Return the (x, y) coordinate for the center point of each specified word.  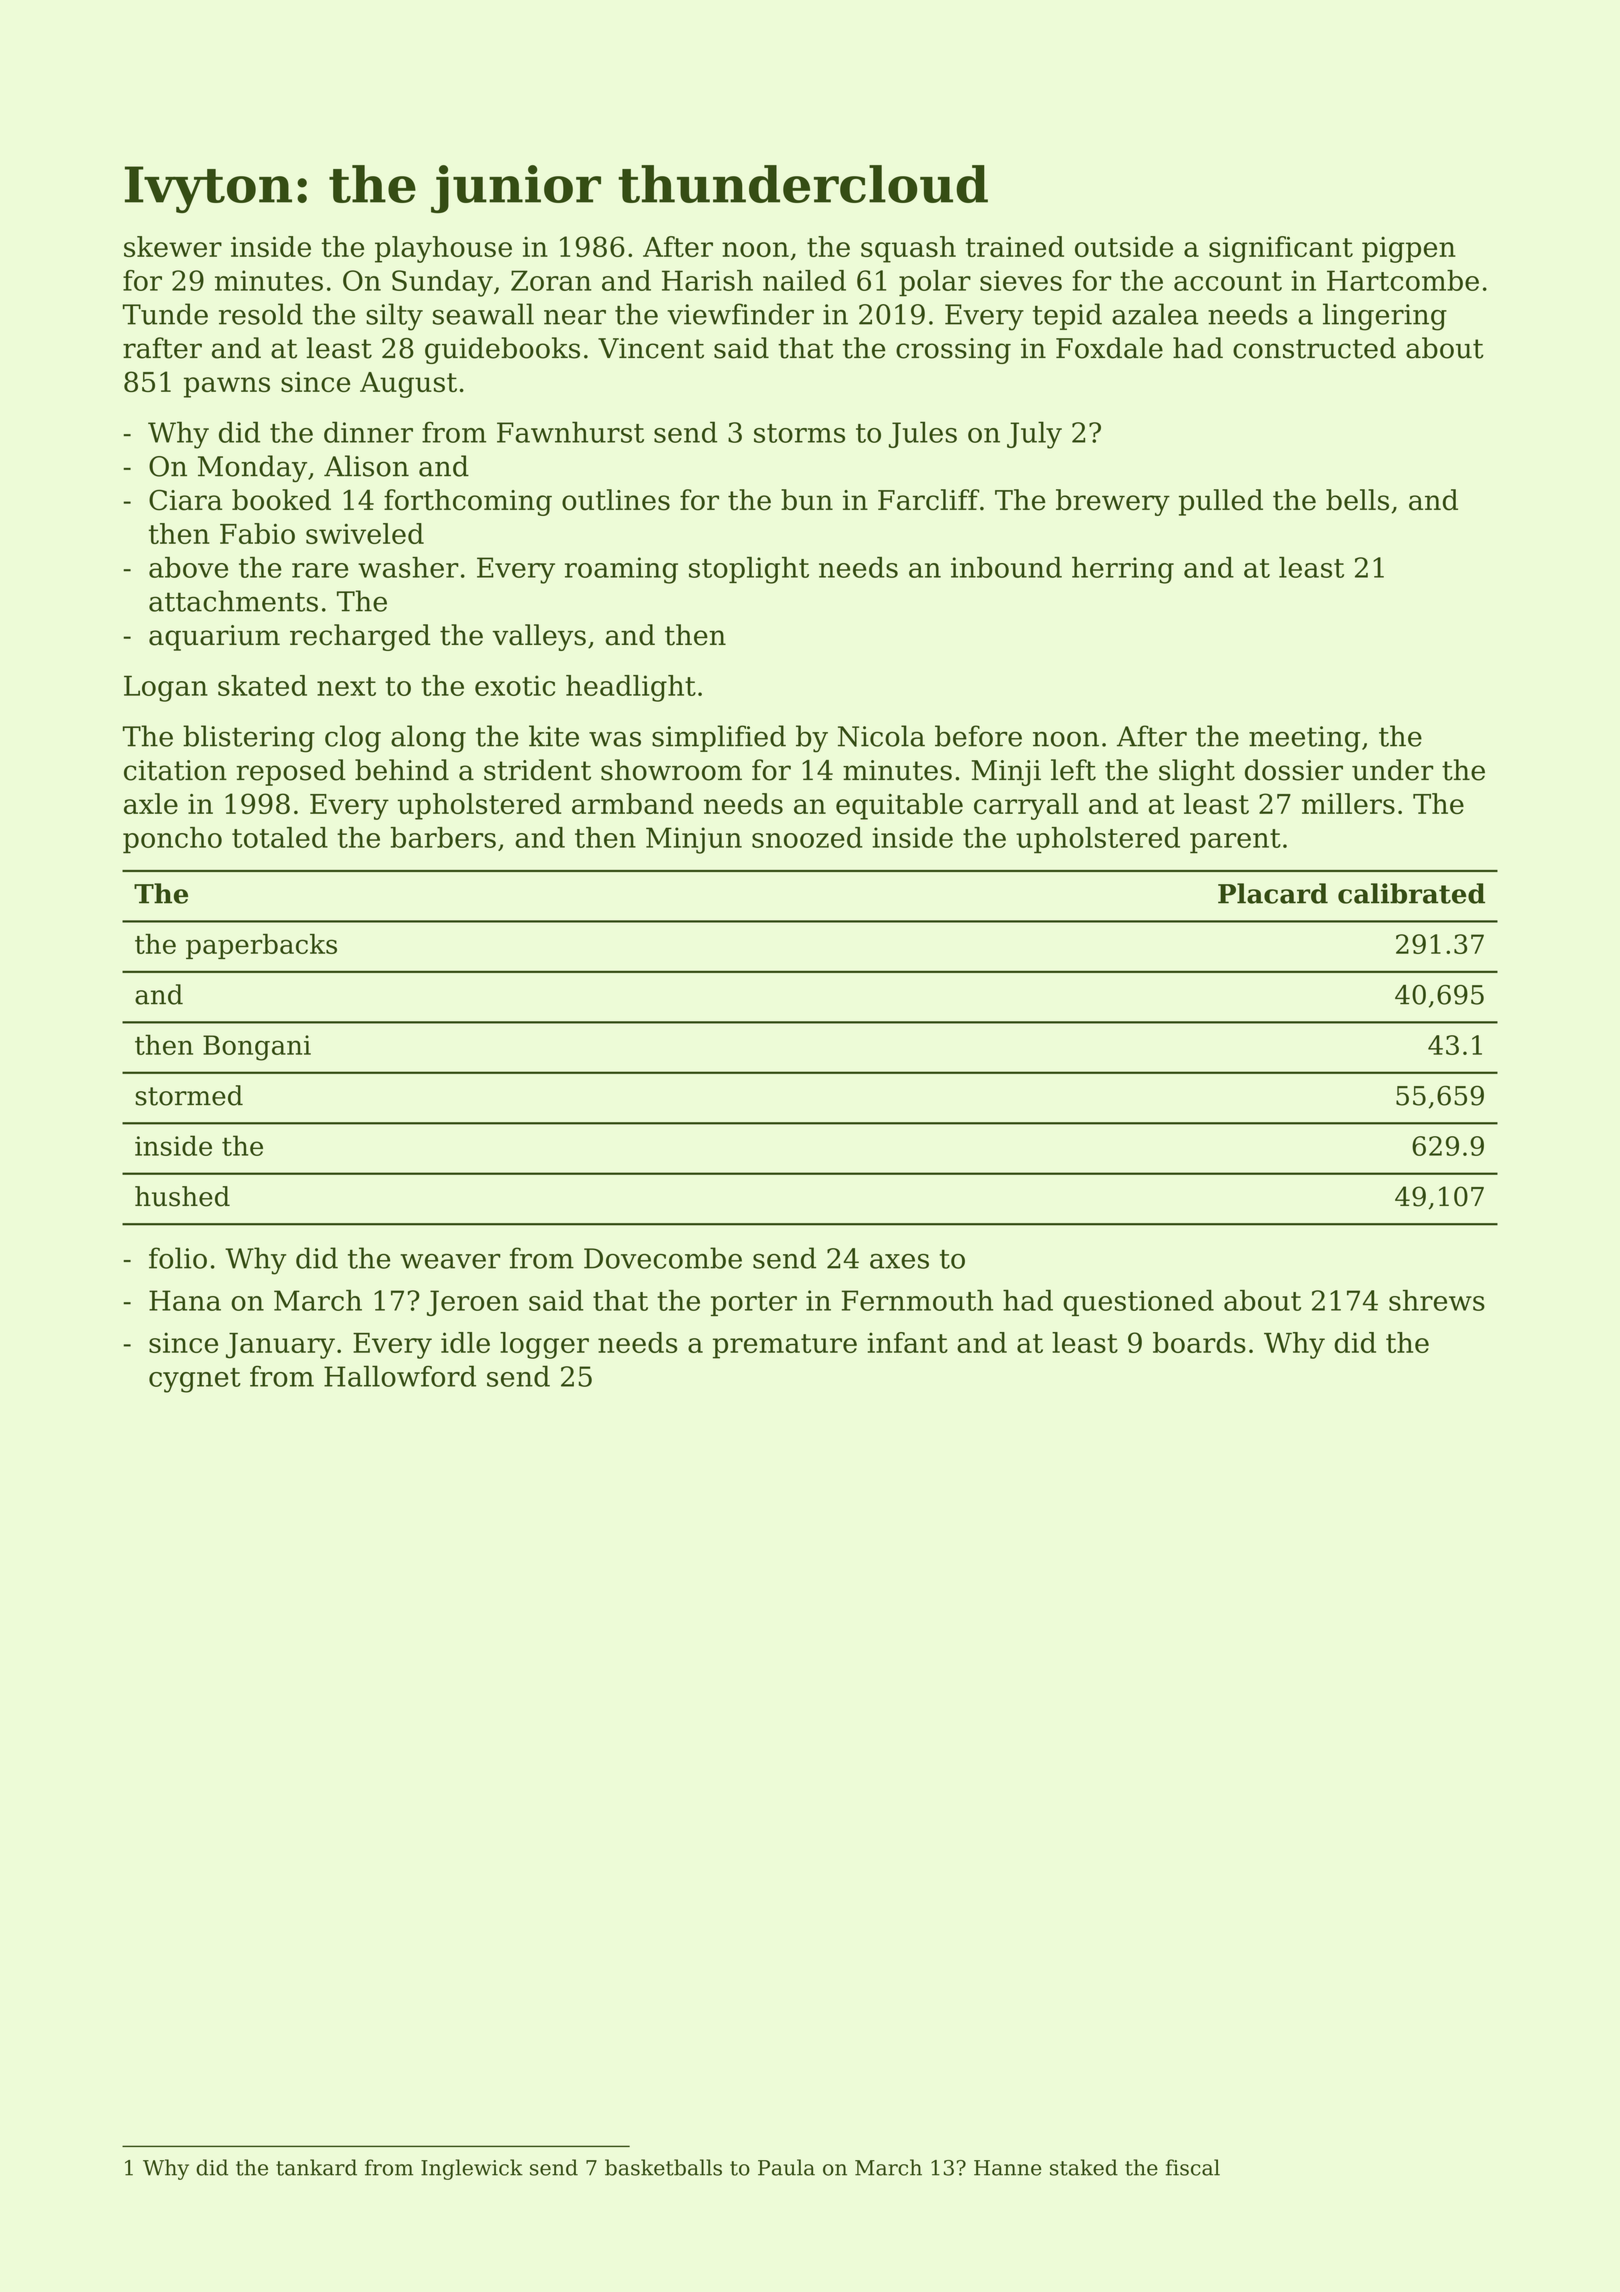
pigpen (1409, 250)
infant (907, 1342)
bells (1357, 500)
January (280, 1346)
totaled (280, 837)
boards (1199, 1342)
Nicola (881, 736)
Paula (786, 2167)
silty (394, 317)
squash (908, 249)
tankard (316, 2167)
